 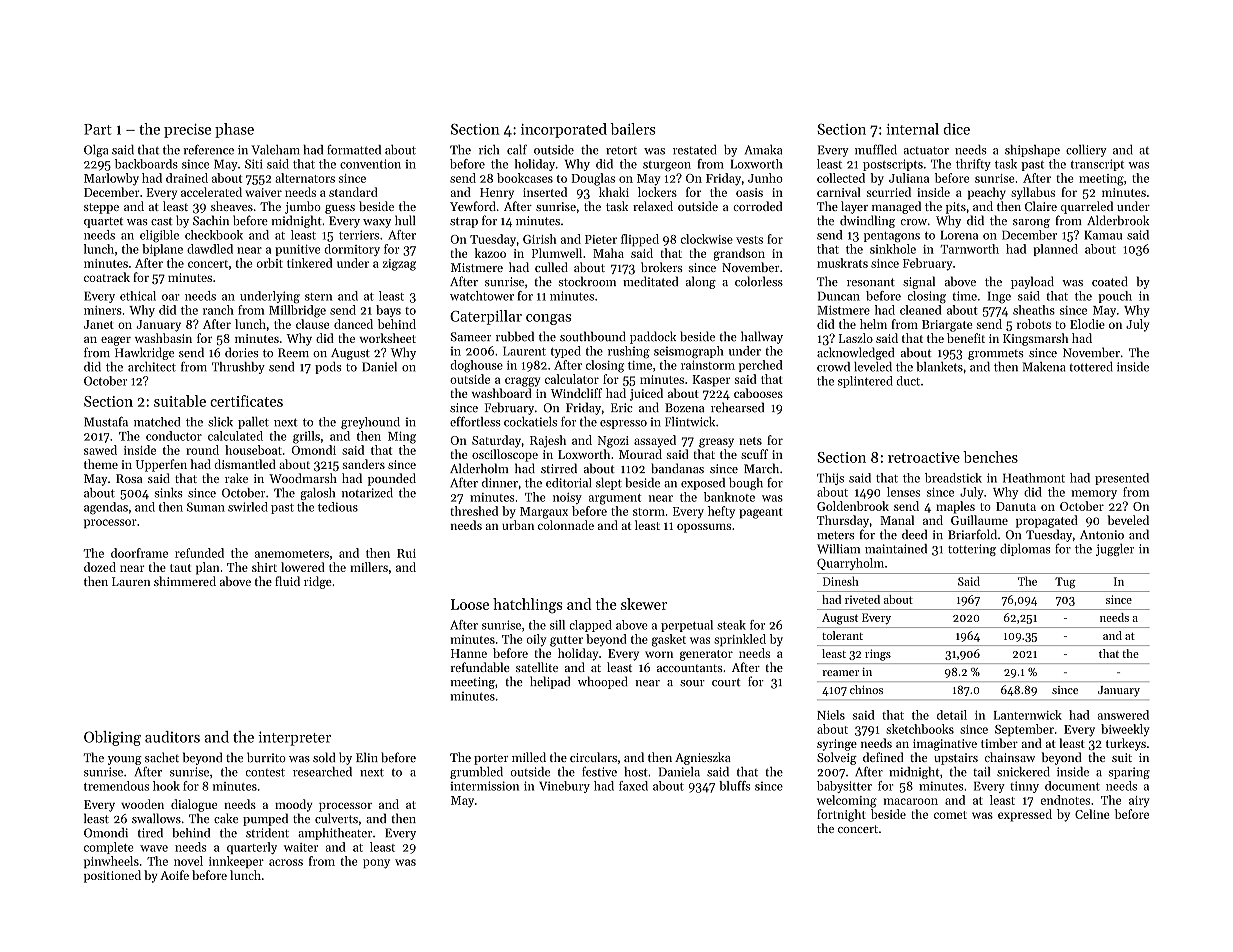 I want to click on Upperfen, so click(x=161, y=465).
